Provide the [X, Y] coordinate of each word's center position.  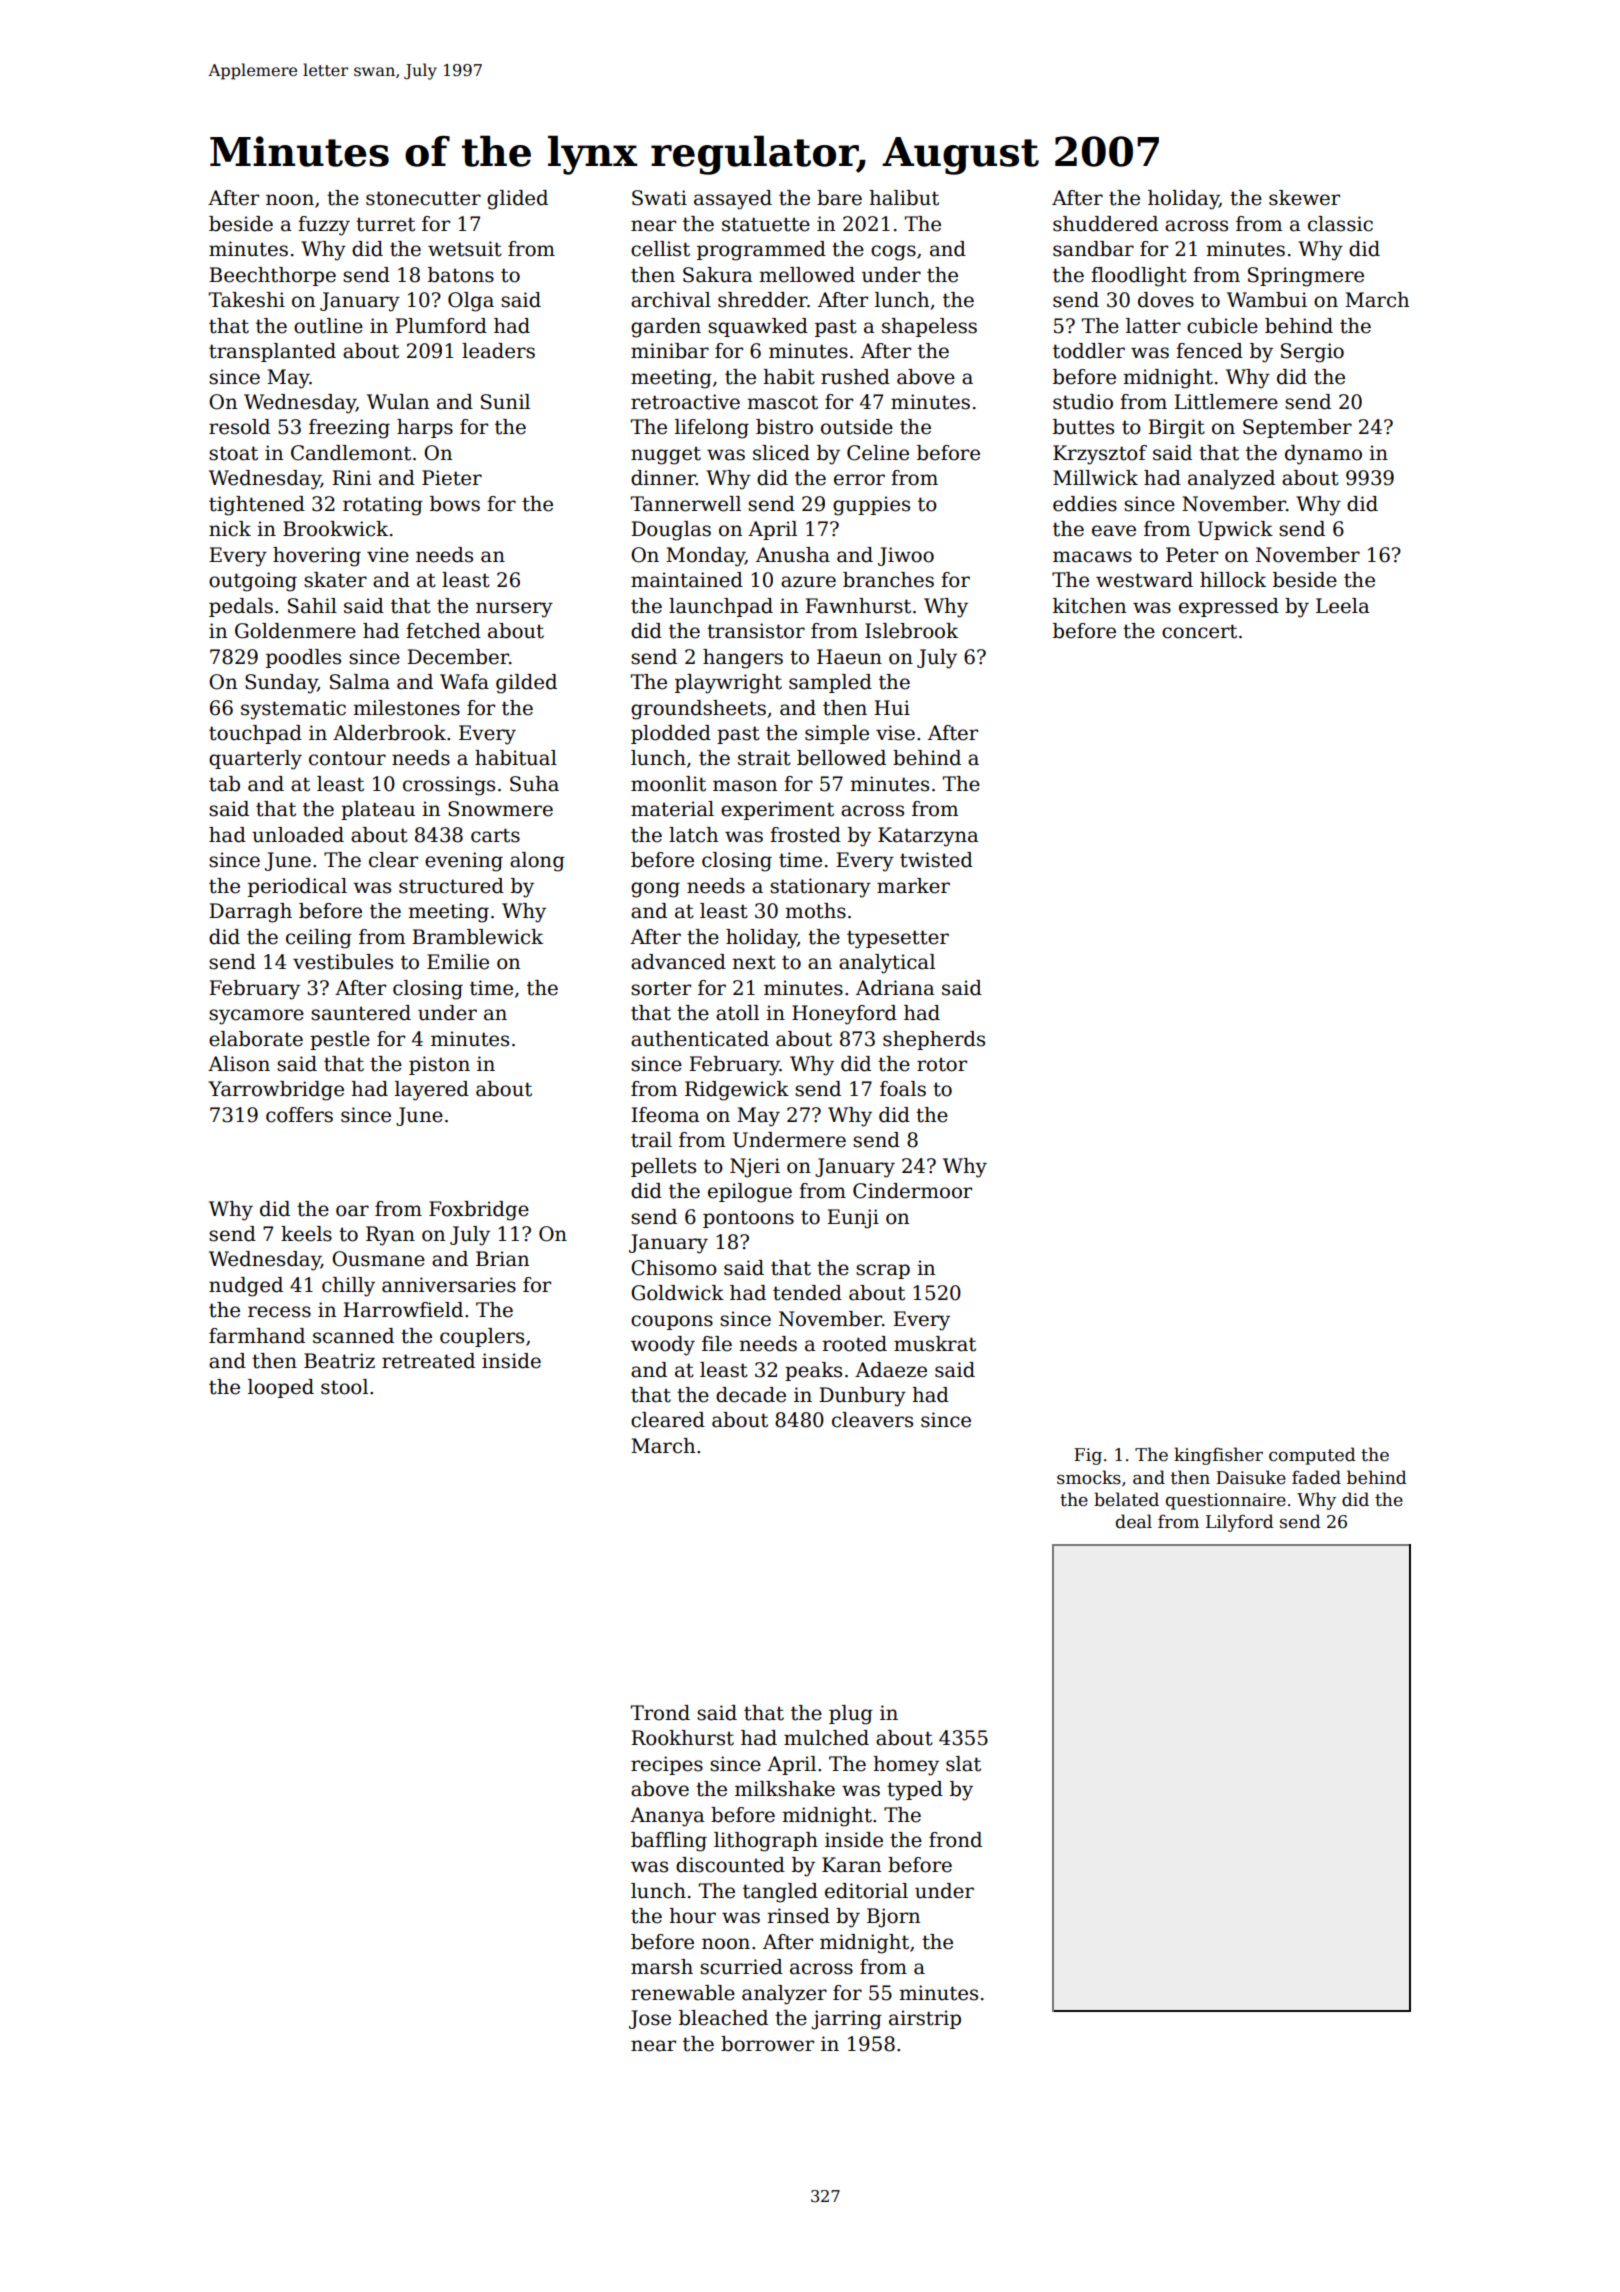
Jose [650, 2019]
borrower [767, 2044]
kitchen [1089, 606]
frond [955, 1840]
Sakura [718, 275]
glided [517, 200]
